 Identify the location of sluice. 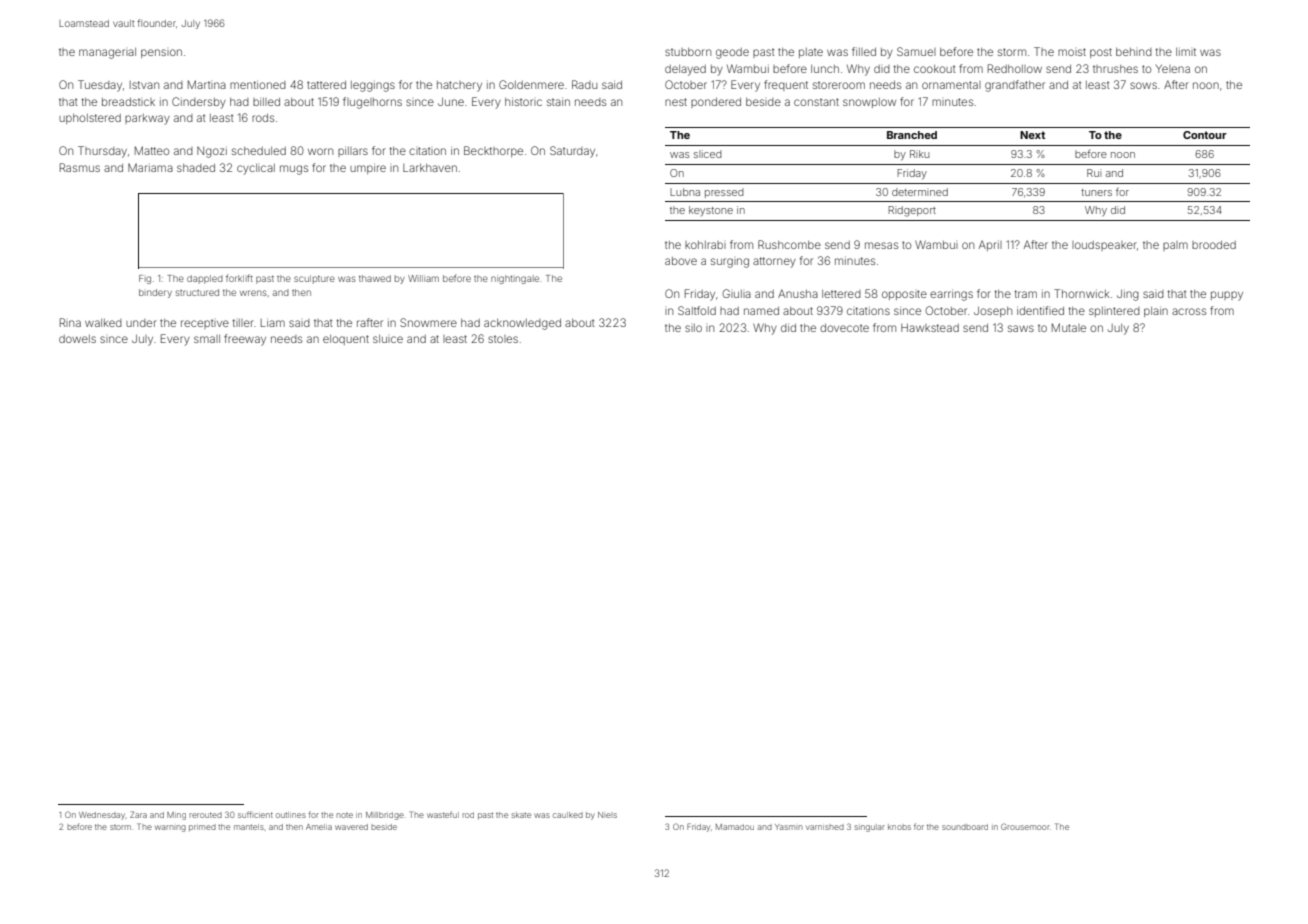
(388, 339).
